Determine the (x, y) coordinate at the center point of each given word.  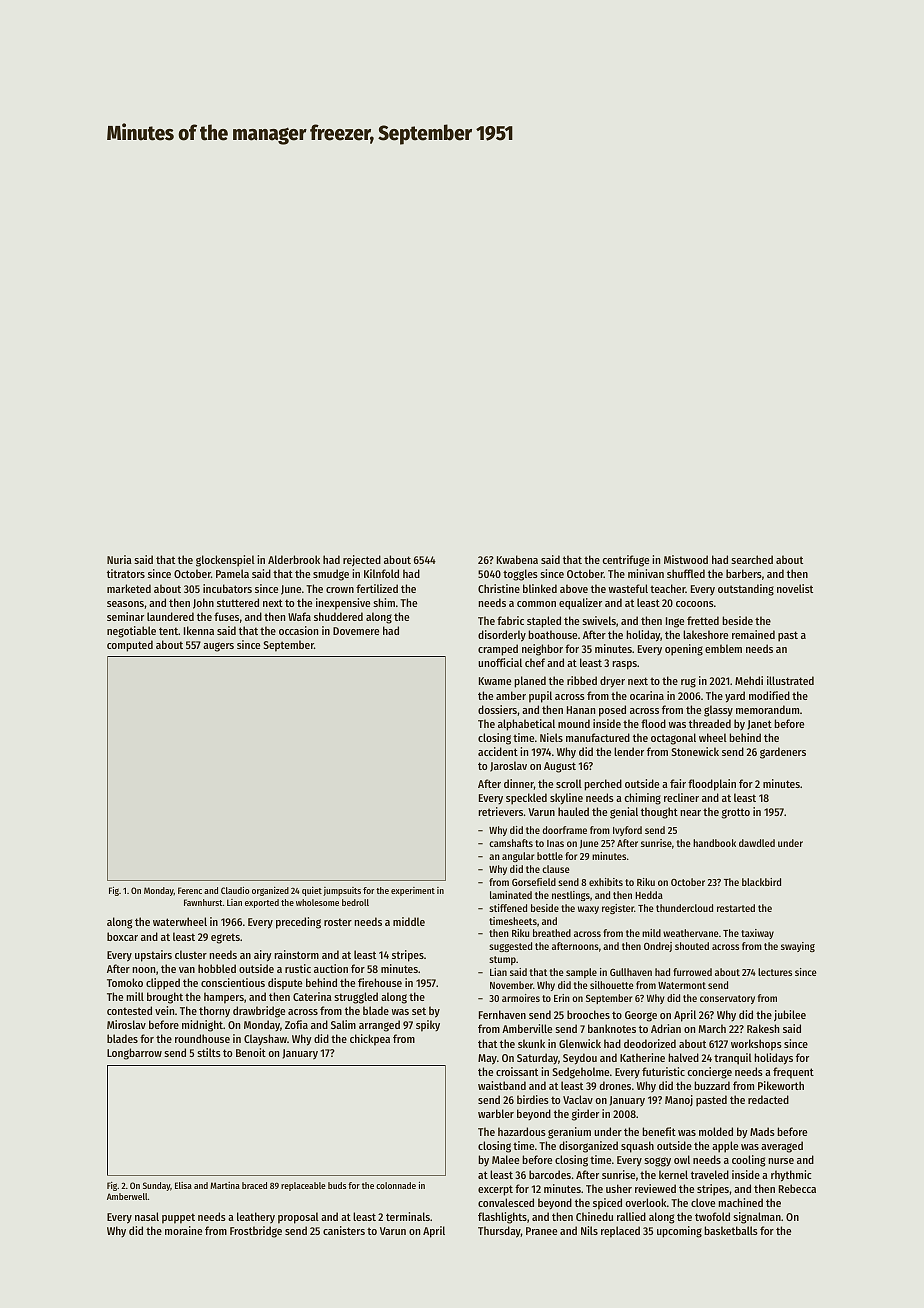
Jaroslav (508, 766)
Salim (343, 1024)
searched (752, 559)
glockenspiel (225, 561)
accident (498, 751)
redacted (768, 1099)
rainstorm (296, 954)
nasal (147, 1216)
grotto (736, 813)
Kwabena (517, 559)
